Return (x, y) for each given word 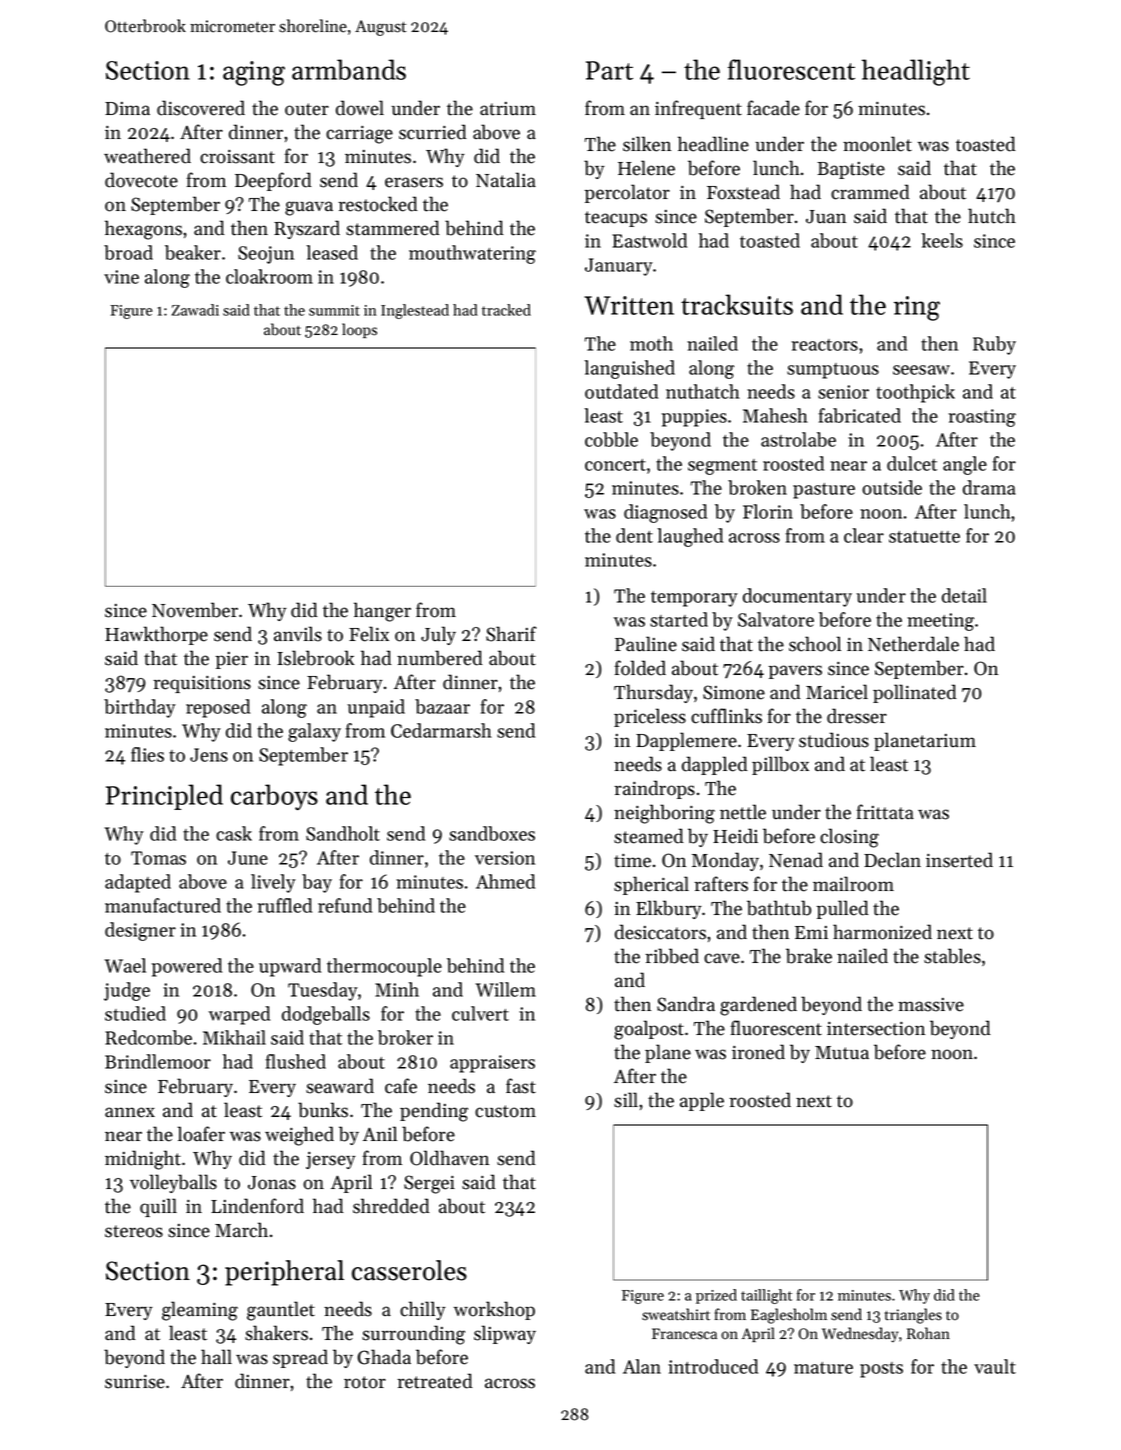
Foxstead (743, 192)
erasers (414, 182)
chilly (423, 1310)
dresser (857, 716)
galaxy (314, 732)
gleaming (200, 1311)
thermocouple (384, 967)
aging (254, 73)
